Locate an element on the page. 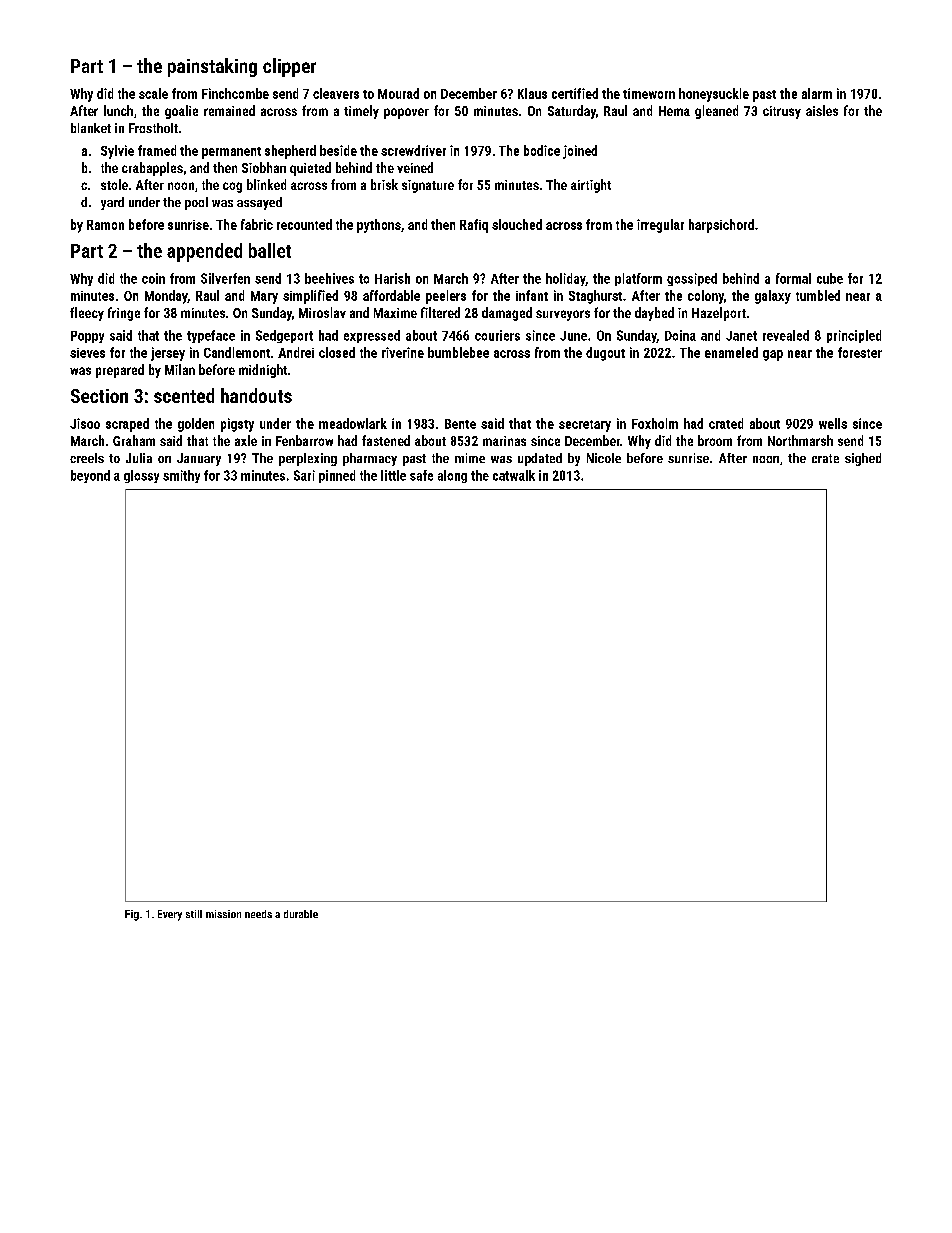 The image size is (952, 1233). Klaus is located at coordinates (532, 93).
